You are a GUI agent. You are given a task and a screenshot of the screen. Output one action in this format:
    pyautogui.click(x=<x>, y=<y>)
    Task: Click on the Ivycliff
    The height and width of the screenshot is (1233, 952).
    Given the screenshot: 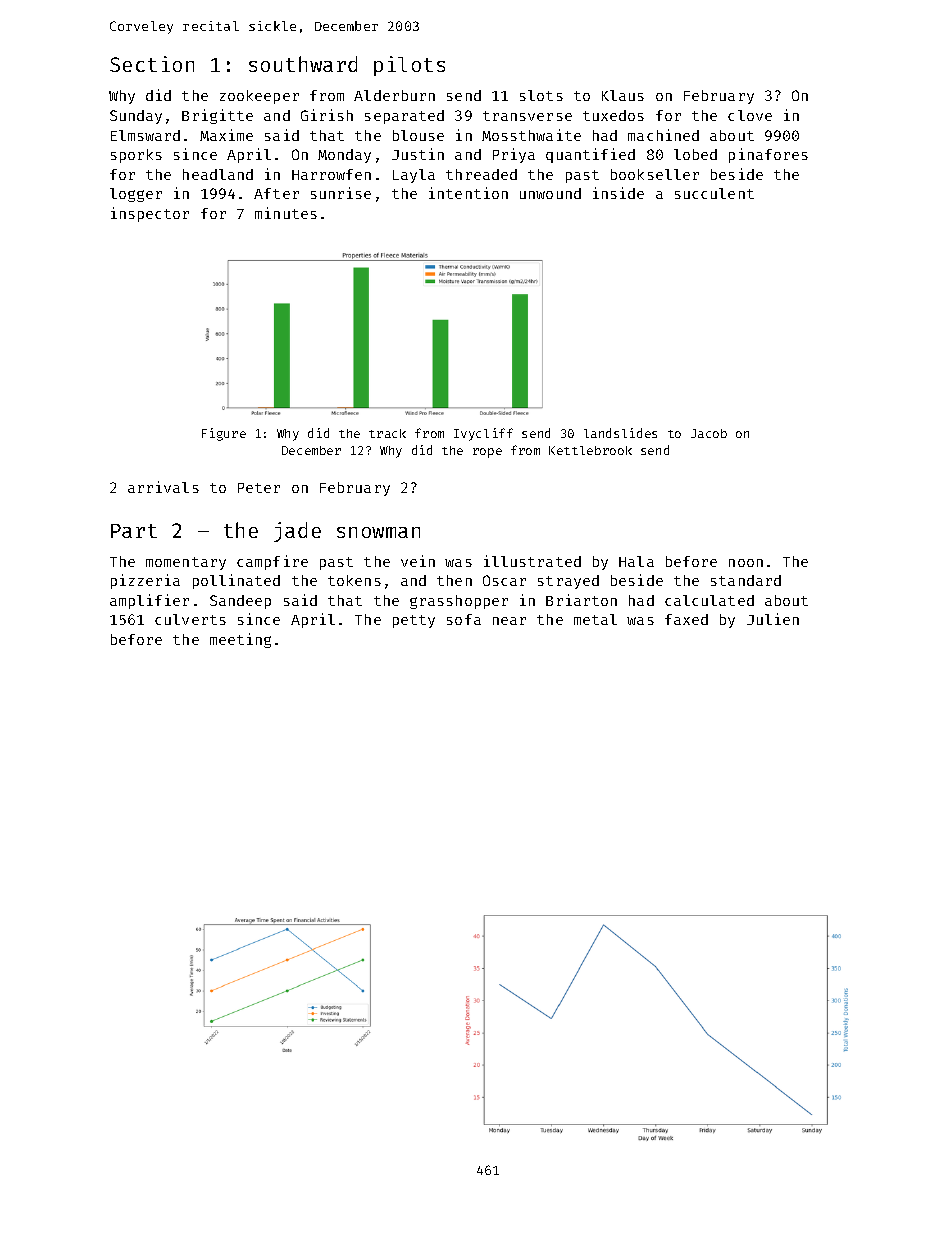 What is the action you would take?
    pyautogui.click(x=483, y=434)
